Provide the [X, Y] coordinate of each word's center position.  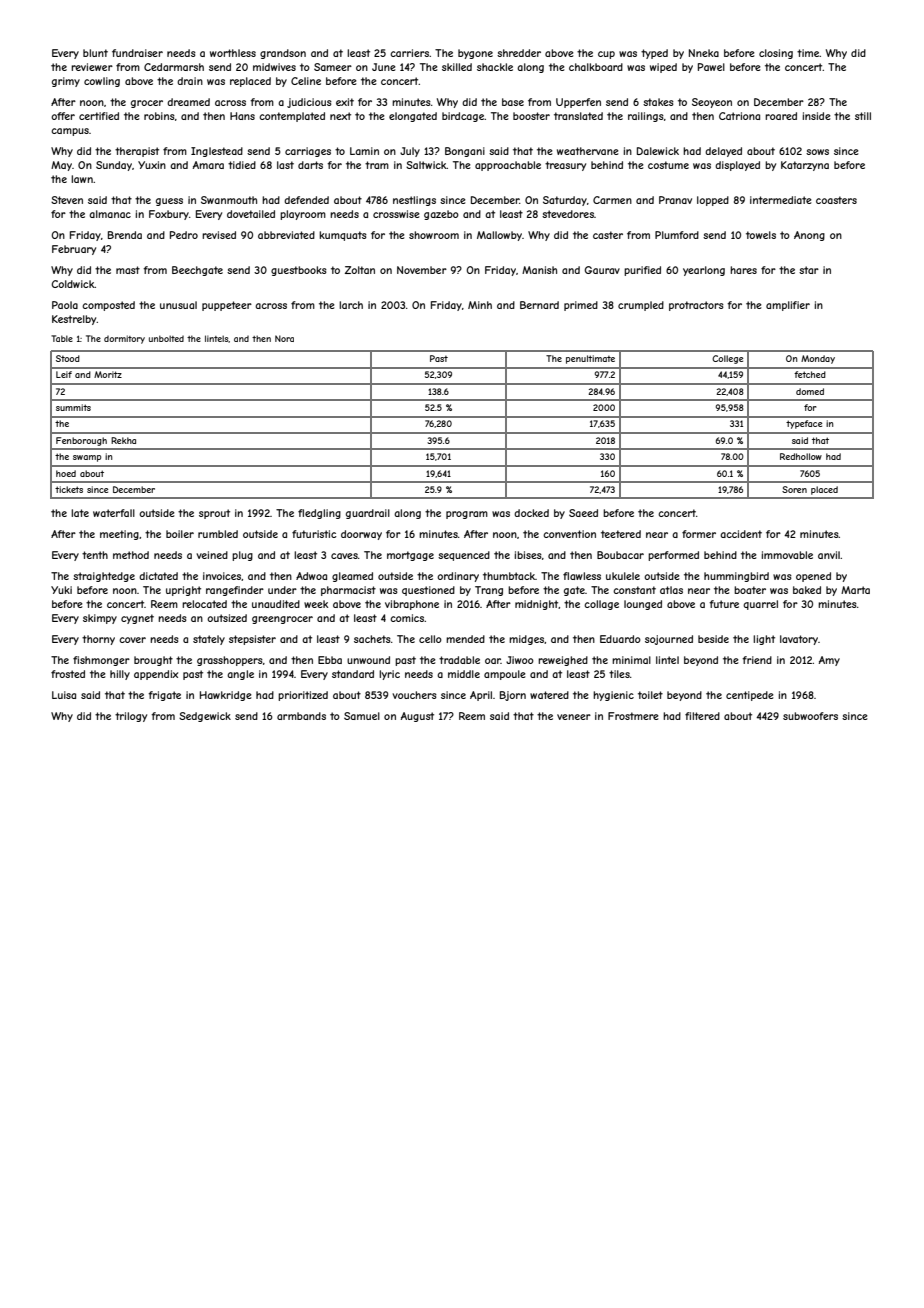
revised [219, 235]
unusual [178, 305]
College [727, 359]
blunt [95, 53]
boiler [180, 534]
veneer [574, 717]
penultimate [590, 359]
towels [761, 235]
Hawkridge [226, 696]
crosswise [396, 214]
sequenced [464, 556]
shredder [519, 53]
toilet [650, 695]
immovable [787, 555]
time [808, 53]
